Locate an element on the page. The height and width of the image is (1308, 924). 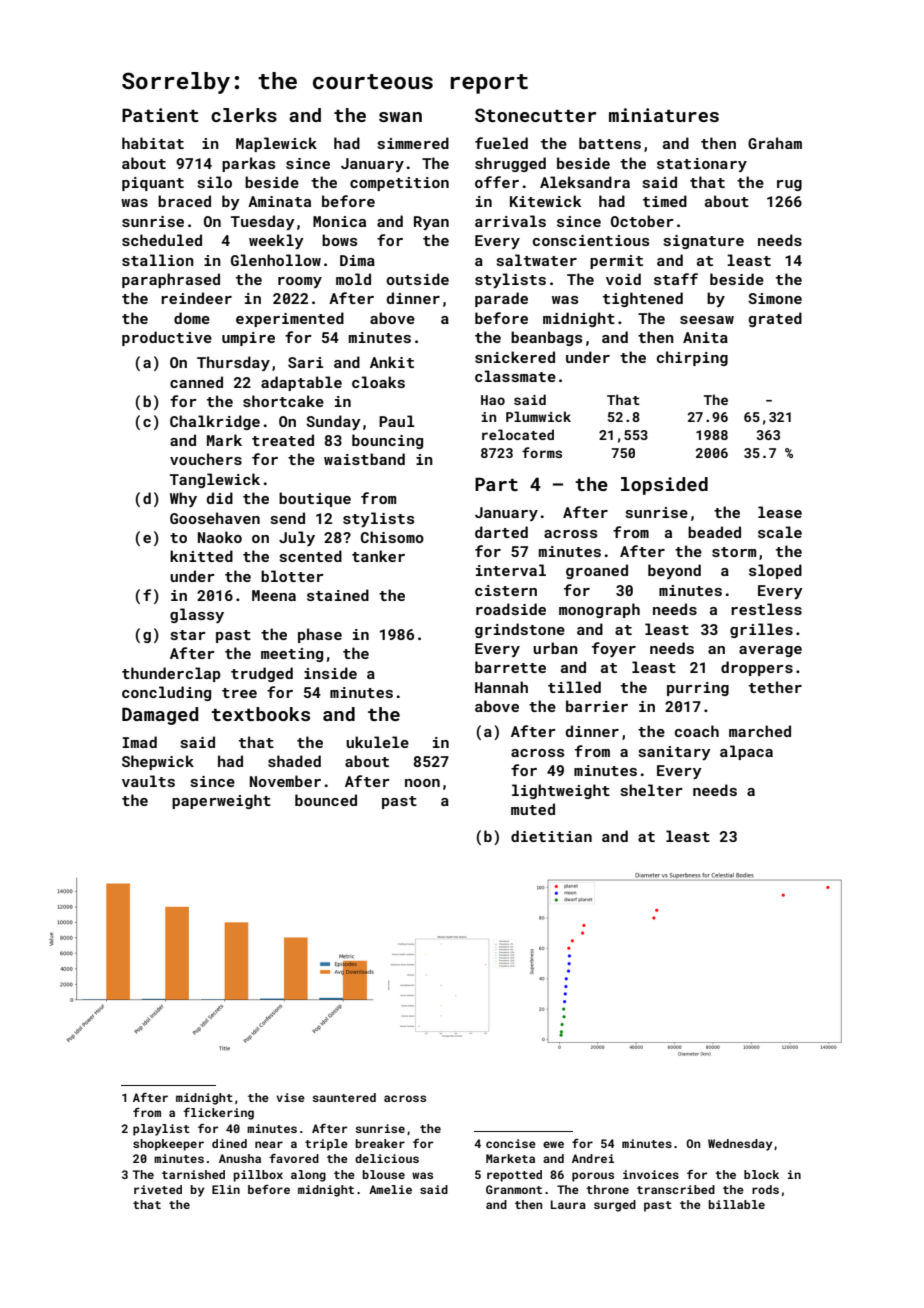
Graham is located at coordinates (775, 143).
